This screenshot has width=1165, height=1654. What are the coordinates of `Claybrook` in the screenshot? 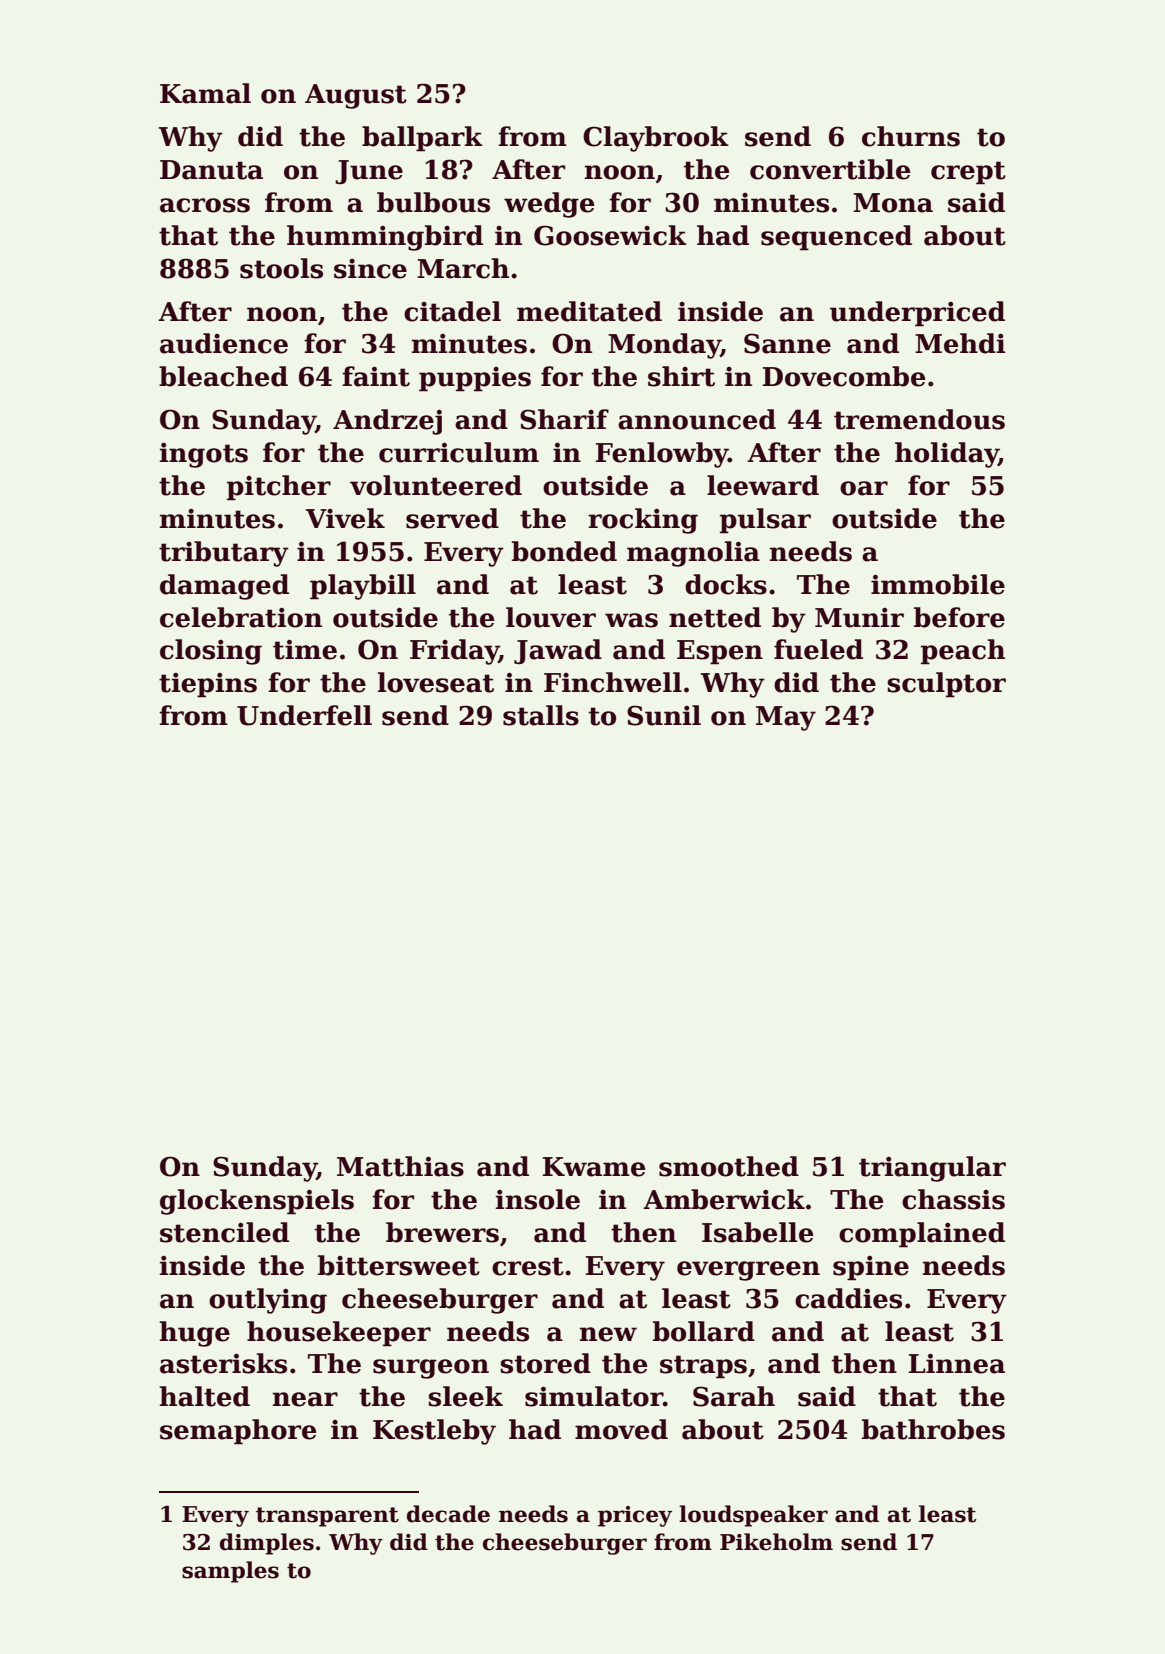 It's located at (656, 139).
